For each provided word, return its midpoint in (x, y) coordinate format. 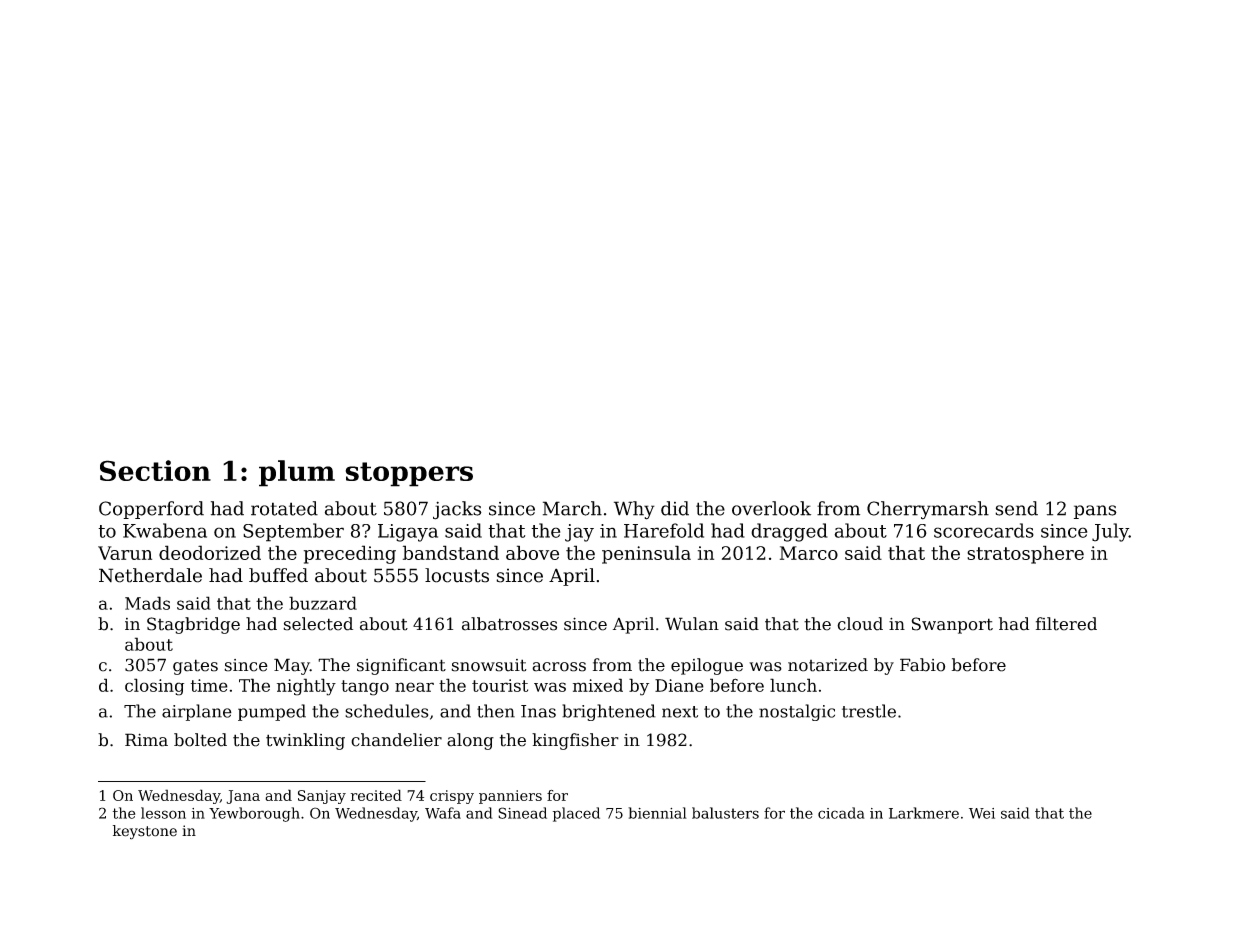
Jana (243, 797)
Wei (982, 813)
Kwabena (165, 530)
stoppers (409, 474)
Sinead (522, 813)
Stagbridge (193, 625)
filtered (1066, 624)
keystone (145, 832)
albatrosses (509, 624)
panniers (510, 797)
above (532, 552)
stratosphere (1025, 554)
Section (155, 470)
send (1016, 508)
